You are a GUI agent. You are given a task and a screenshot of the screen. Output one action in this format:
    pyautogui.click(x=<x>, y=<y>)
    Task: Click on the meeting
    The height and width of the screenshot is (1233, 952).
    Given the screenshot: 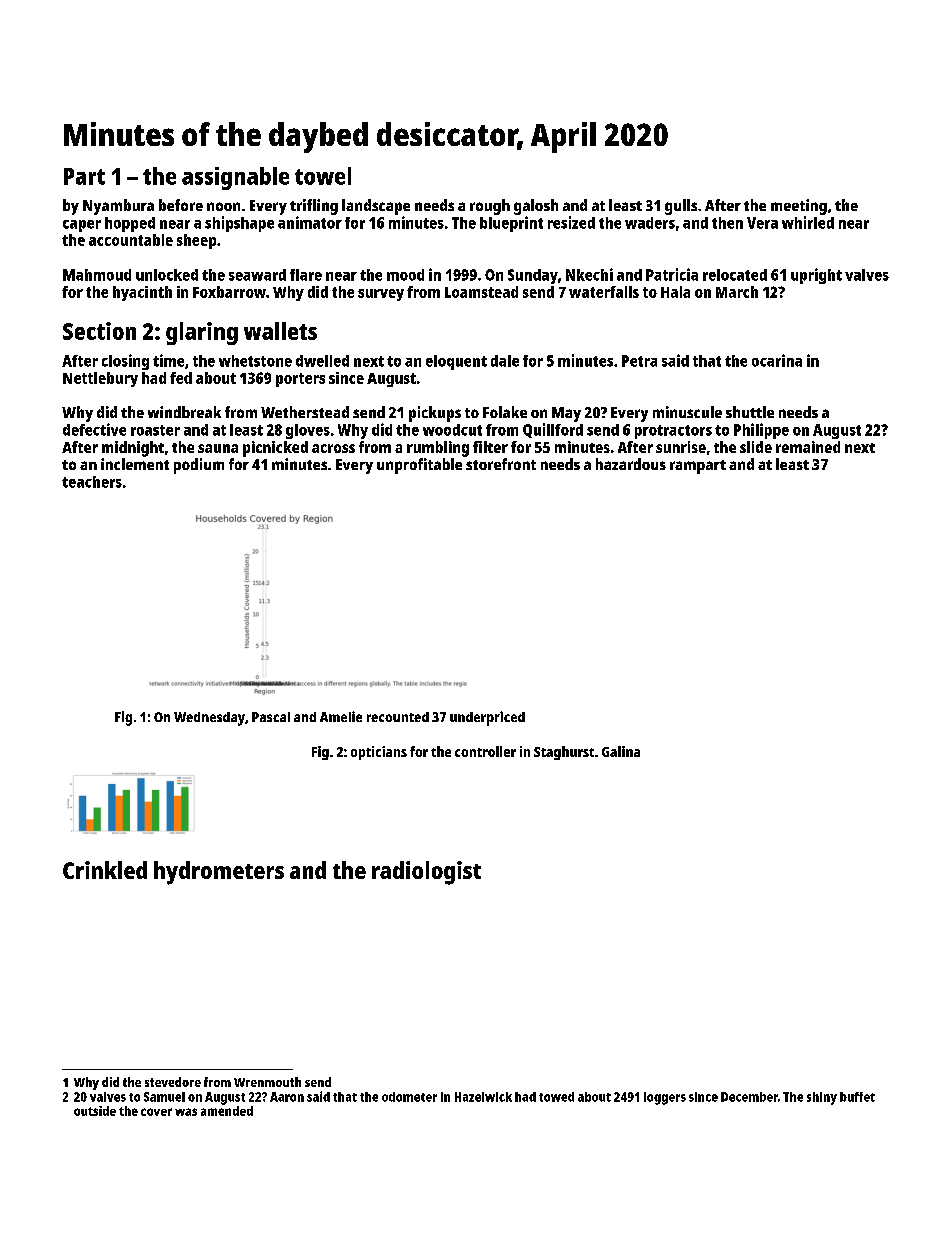 What is the action you would take?
    pyautogui.click(x=799, y=207)
